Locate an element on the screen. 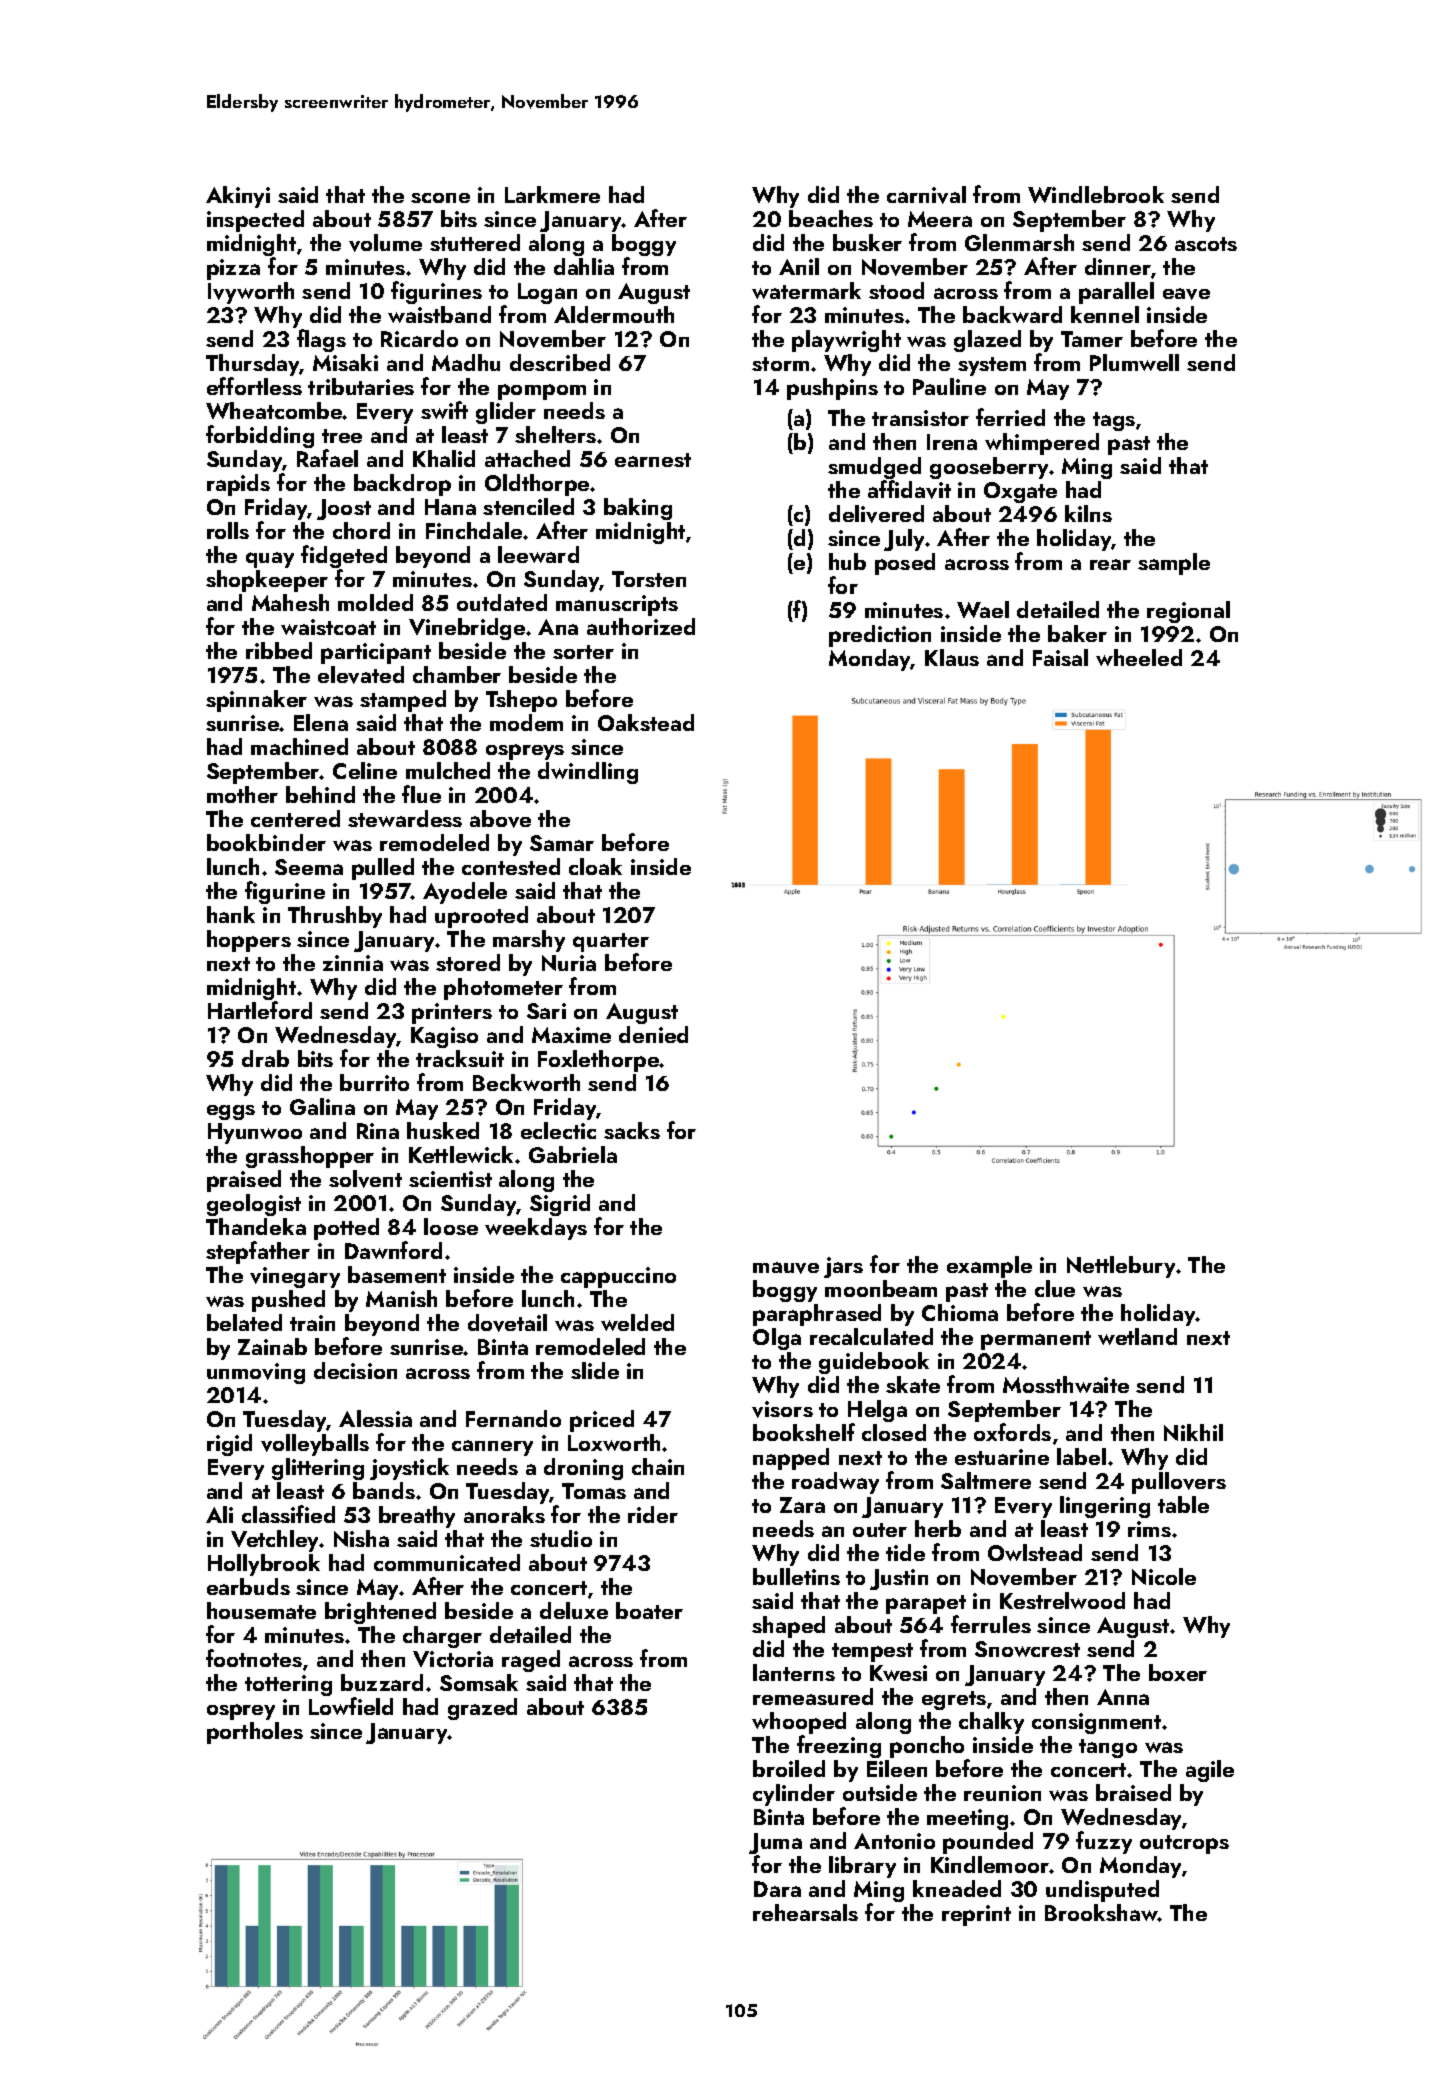 This screenshot has width=1450, height=2100. Rina is located at coordinates (378, 1131).
